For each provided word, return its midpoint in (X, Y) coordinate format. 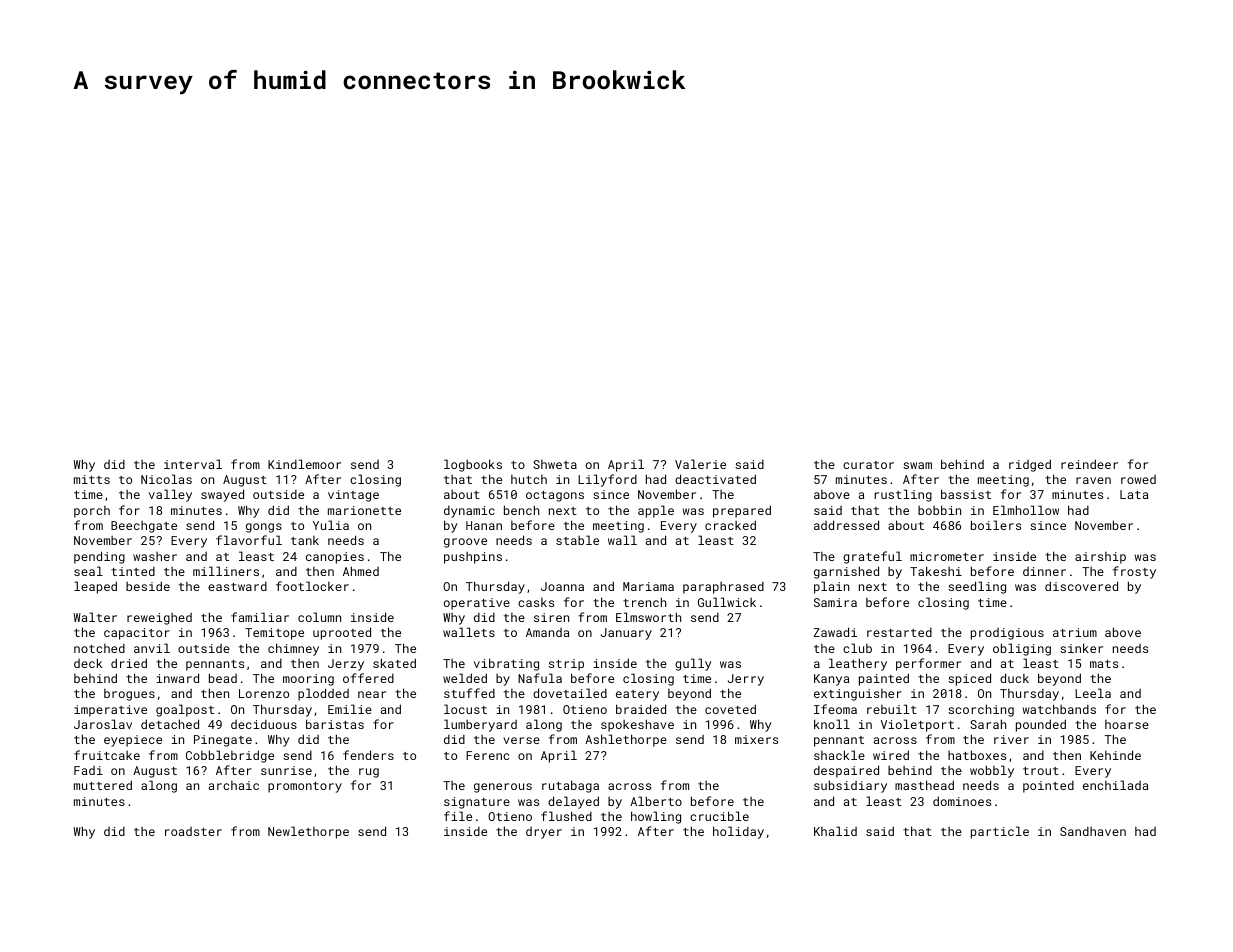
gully (693, 664)
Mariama (648, 586)
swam (917, 465)
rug (369, 773)
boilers (996, 525)
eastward (237, 586)
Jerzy (346, 665)
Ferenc (487, 755)
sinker (1081, 648)
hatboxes (977, 755)
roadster (193, 831)
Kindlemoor (304, 464)
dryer (544, 833)
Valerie (700, 464)
